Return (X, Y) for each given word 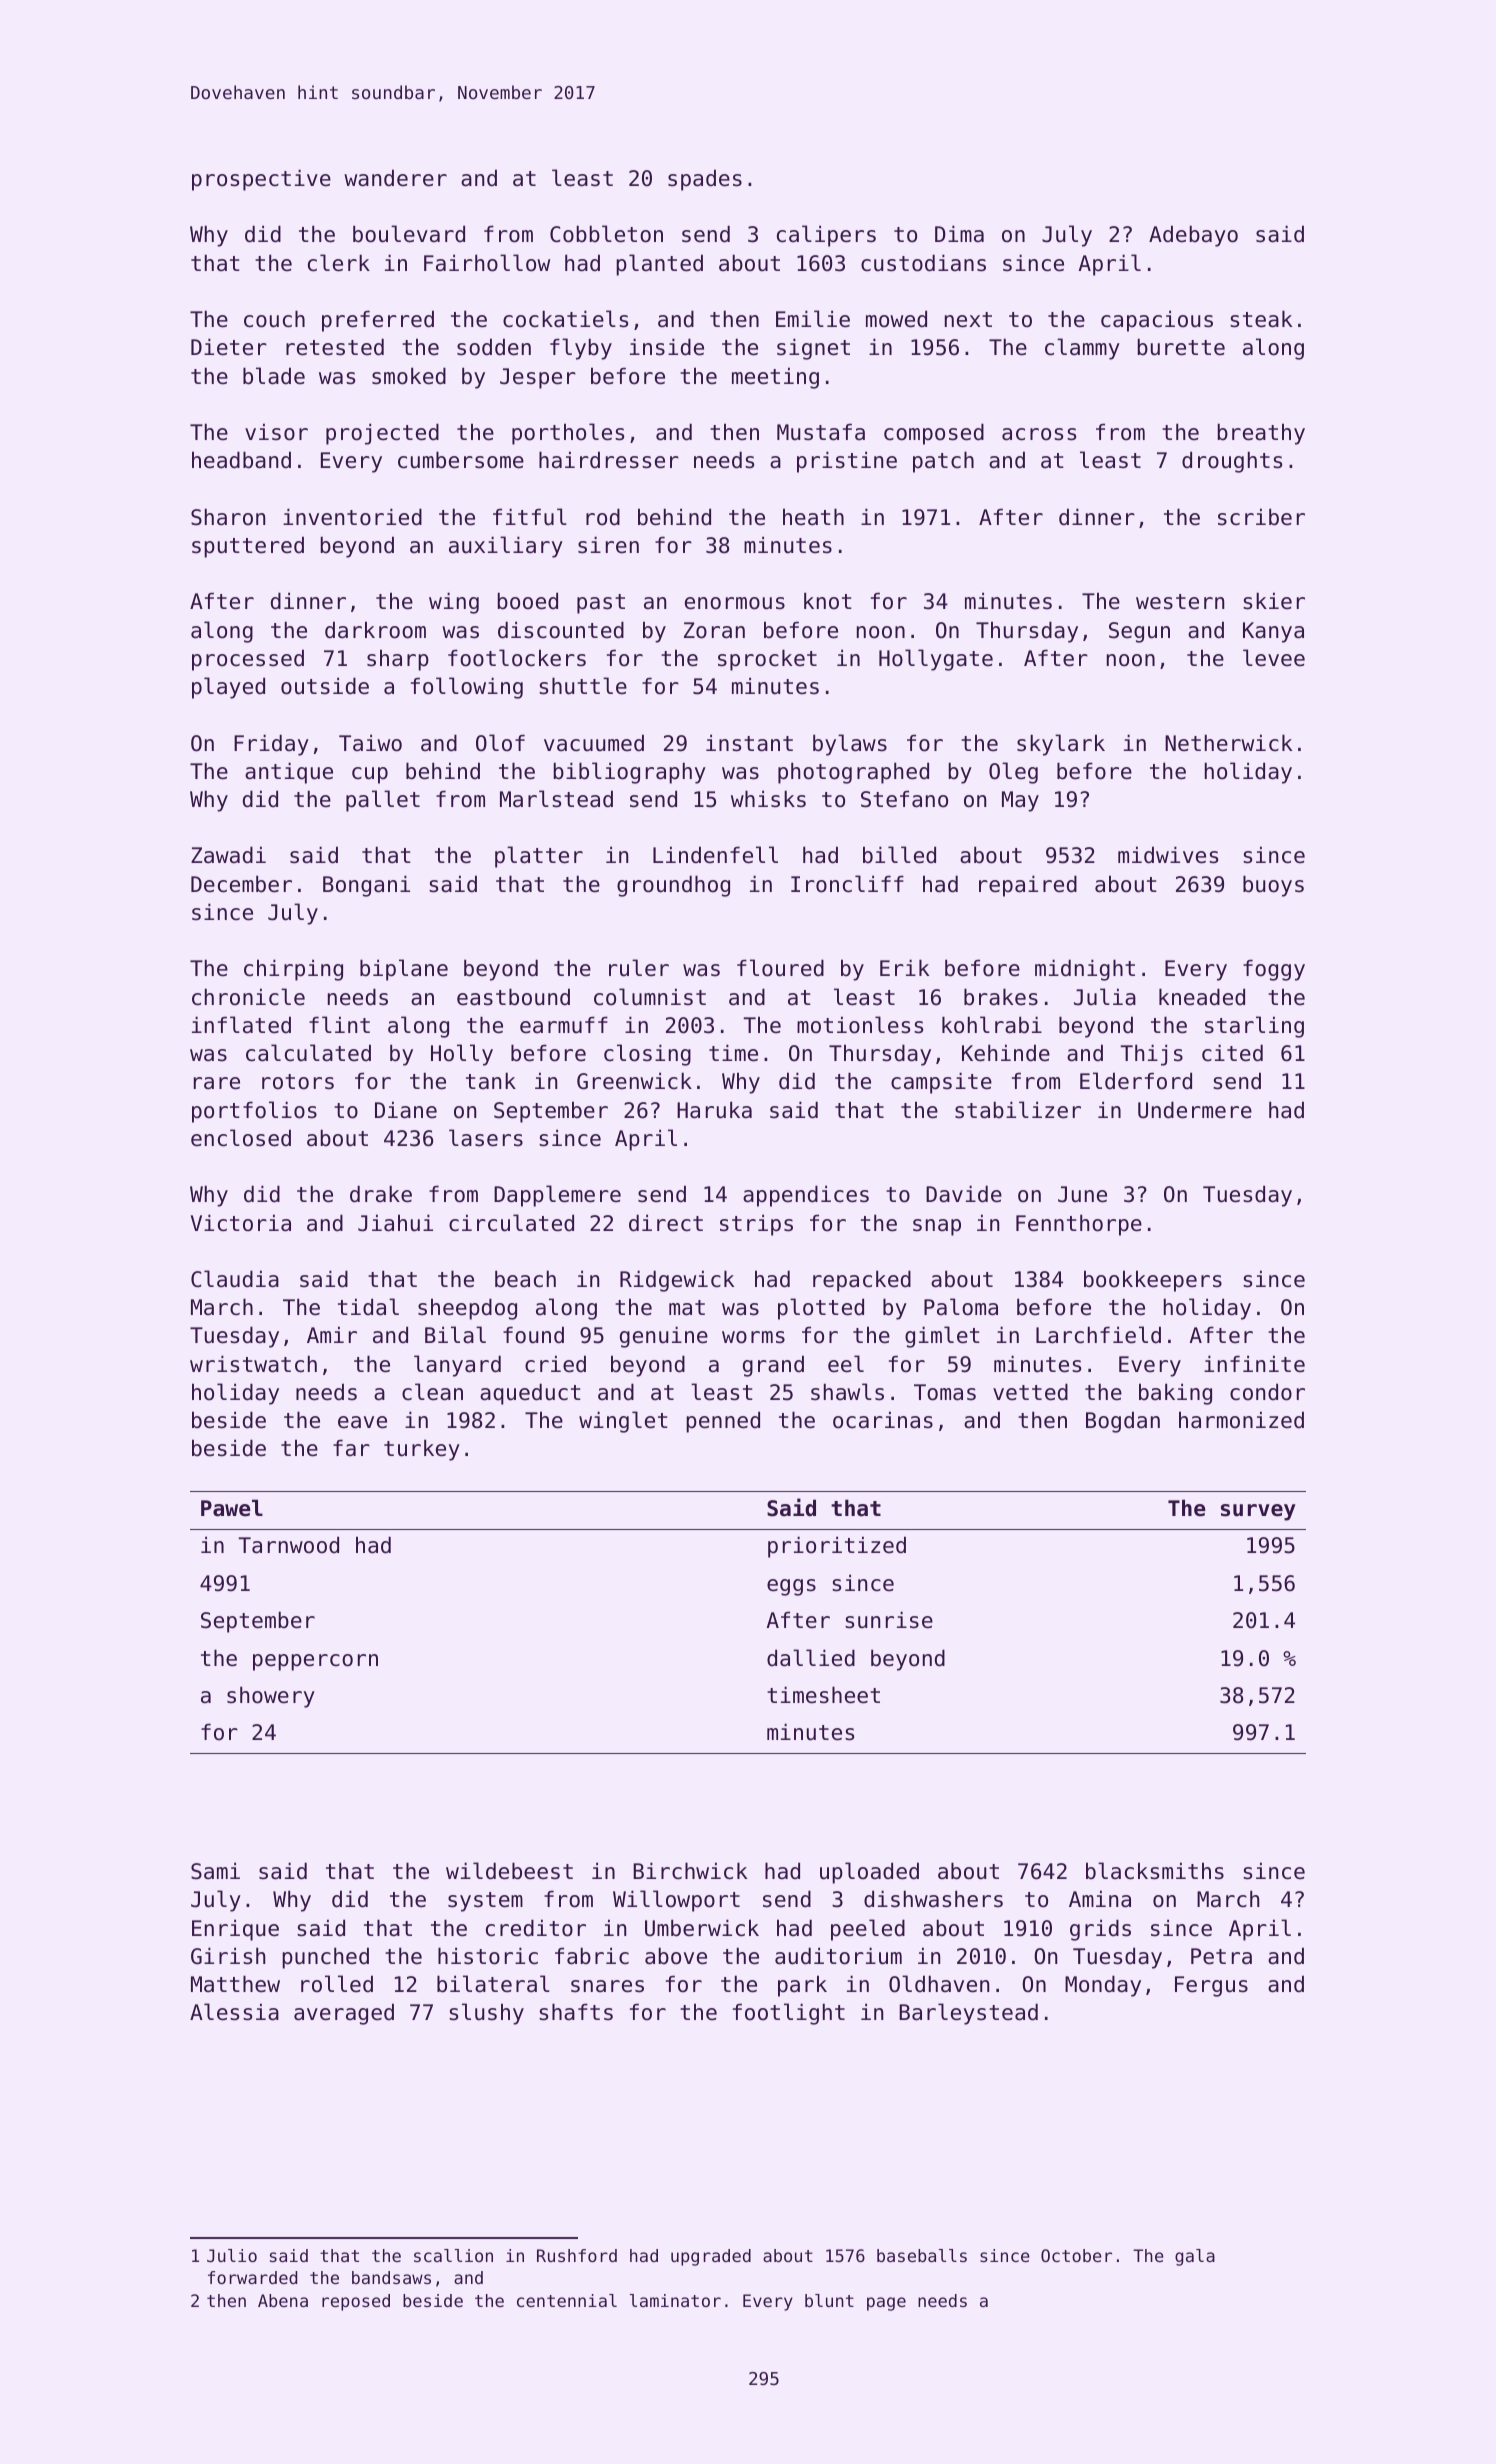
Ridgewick (677, 1281)
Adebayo (1193, 236)
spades (705, 180)
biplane (404, 970)
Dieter (229, 347)
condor (1267, 1392)
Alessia (234, 2012)
